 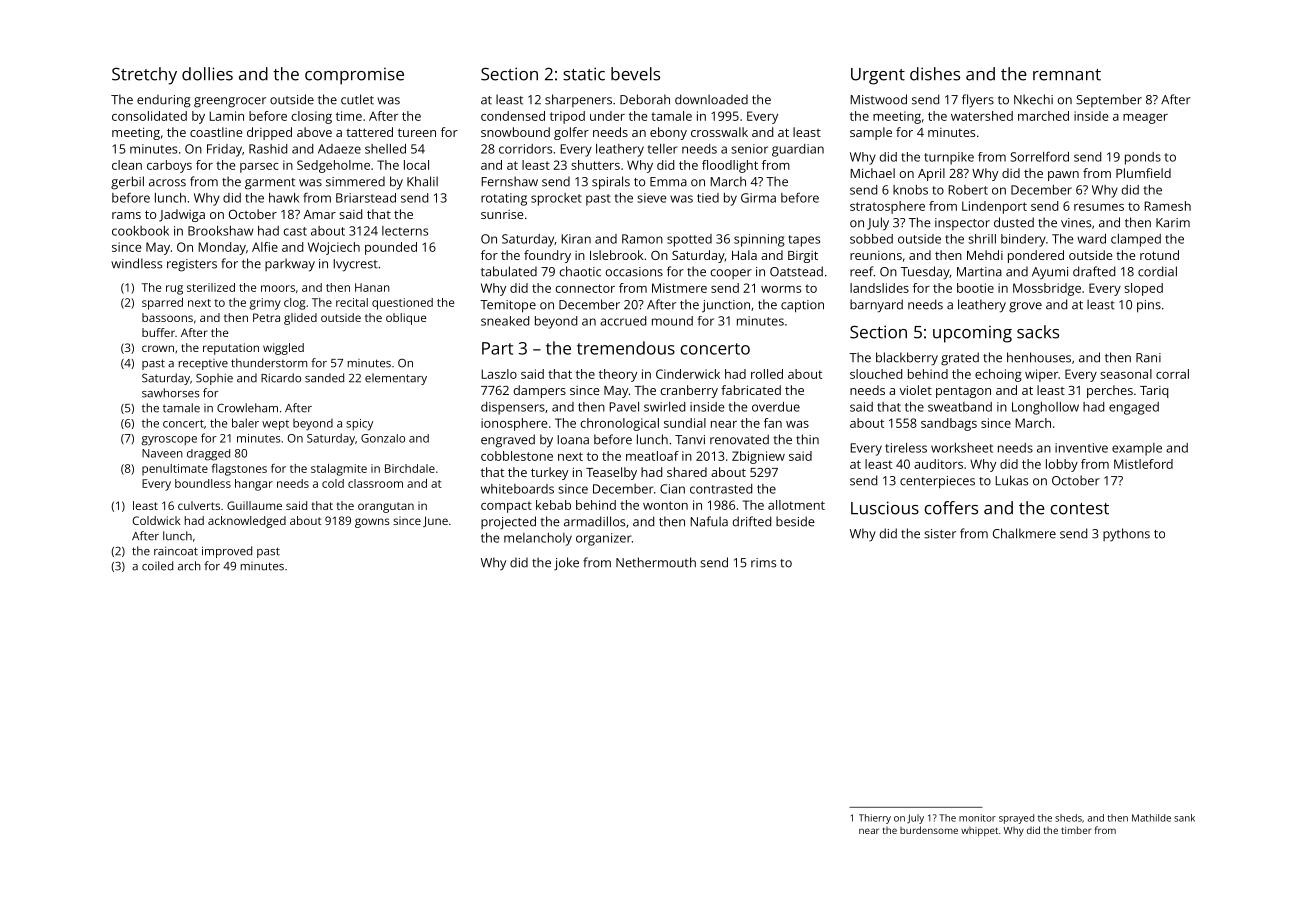 I want to click on dollies, so click(x=207, y=74).
